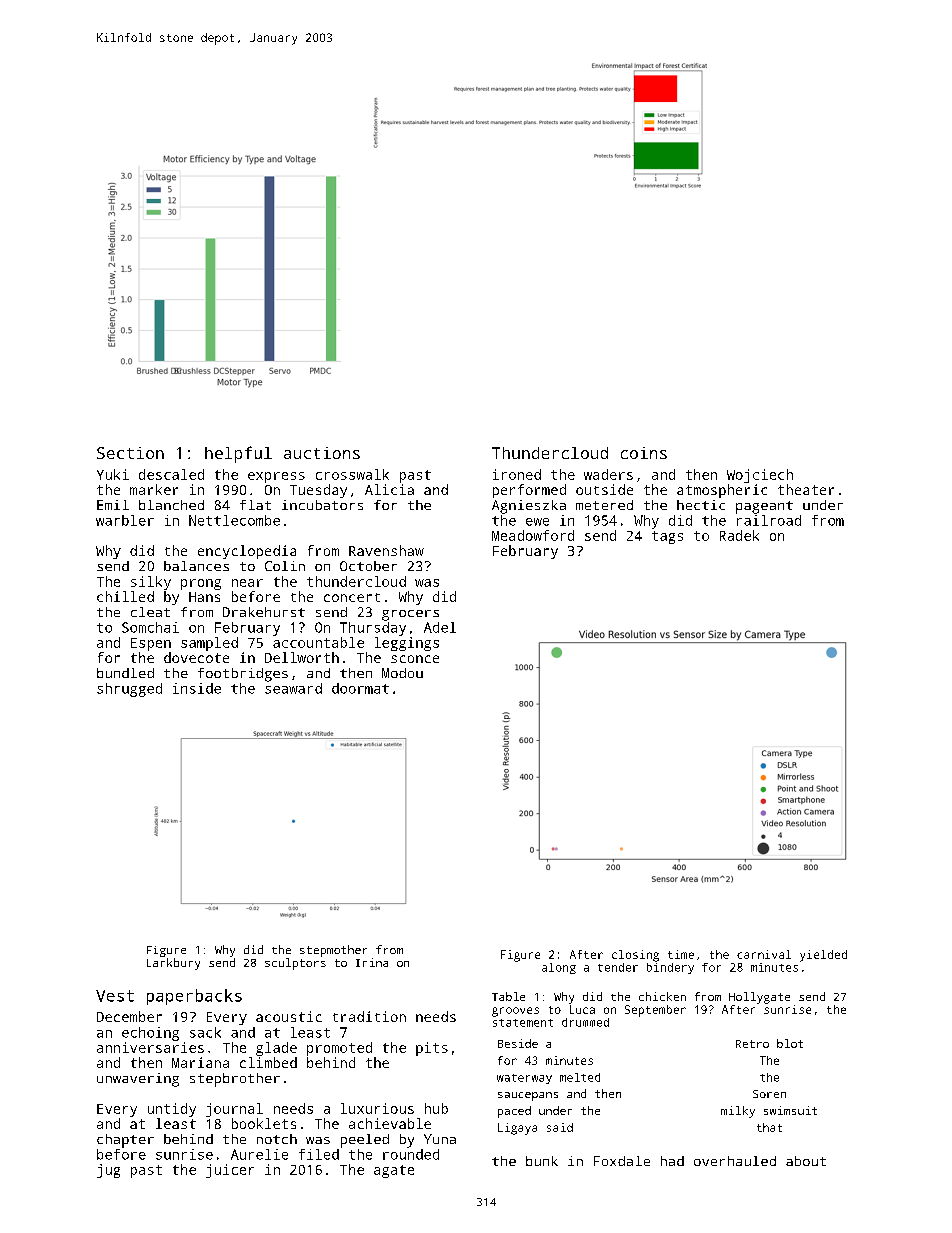  Describe the element at coordinates (333, 951) in the screenshot. I see `stepmother` at that location.
